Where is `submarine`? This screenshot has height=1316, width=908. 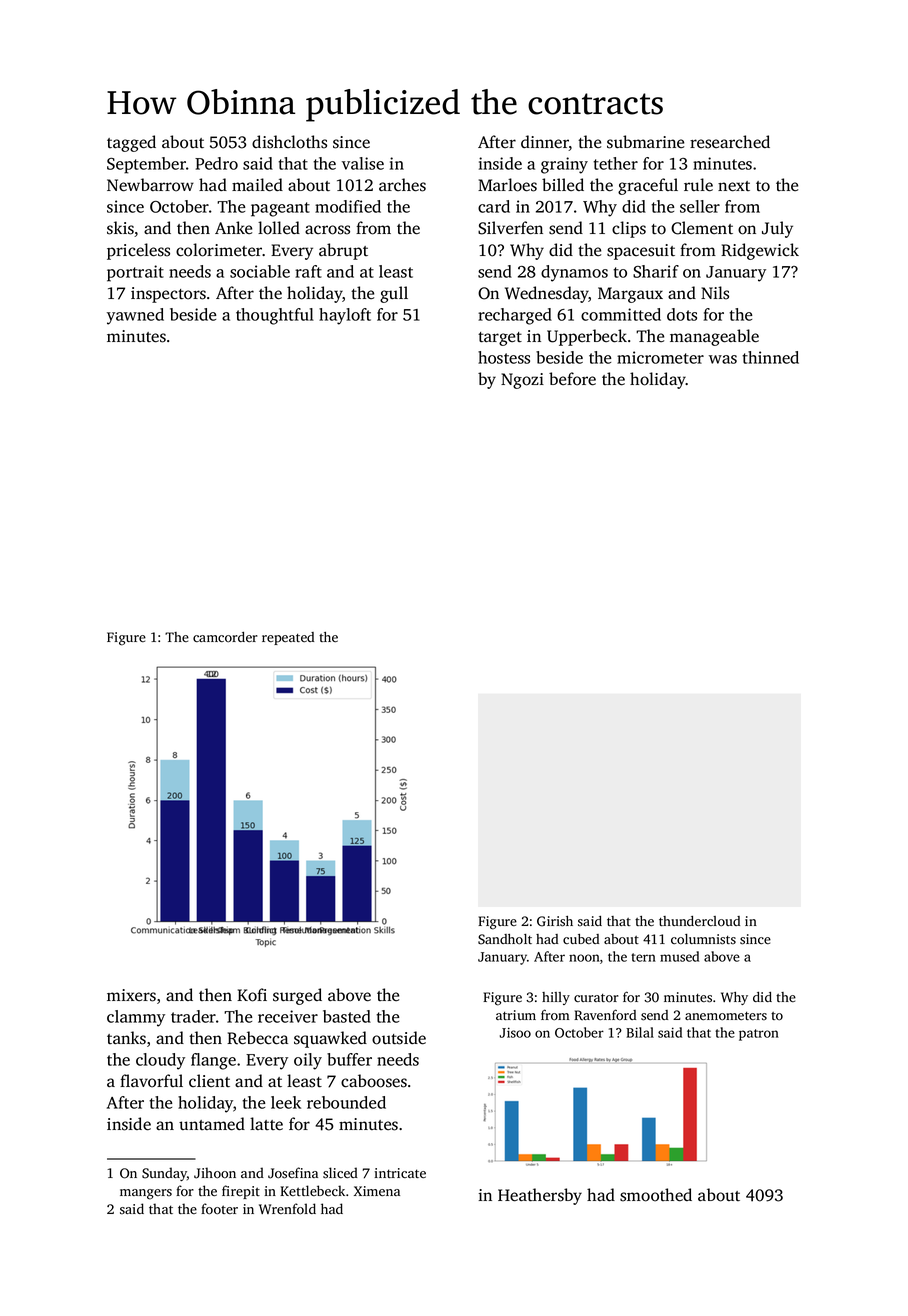 submarine is located at coordinates (645, 142).
